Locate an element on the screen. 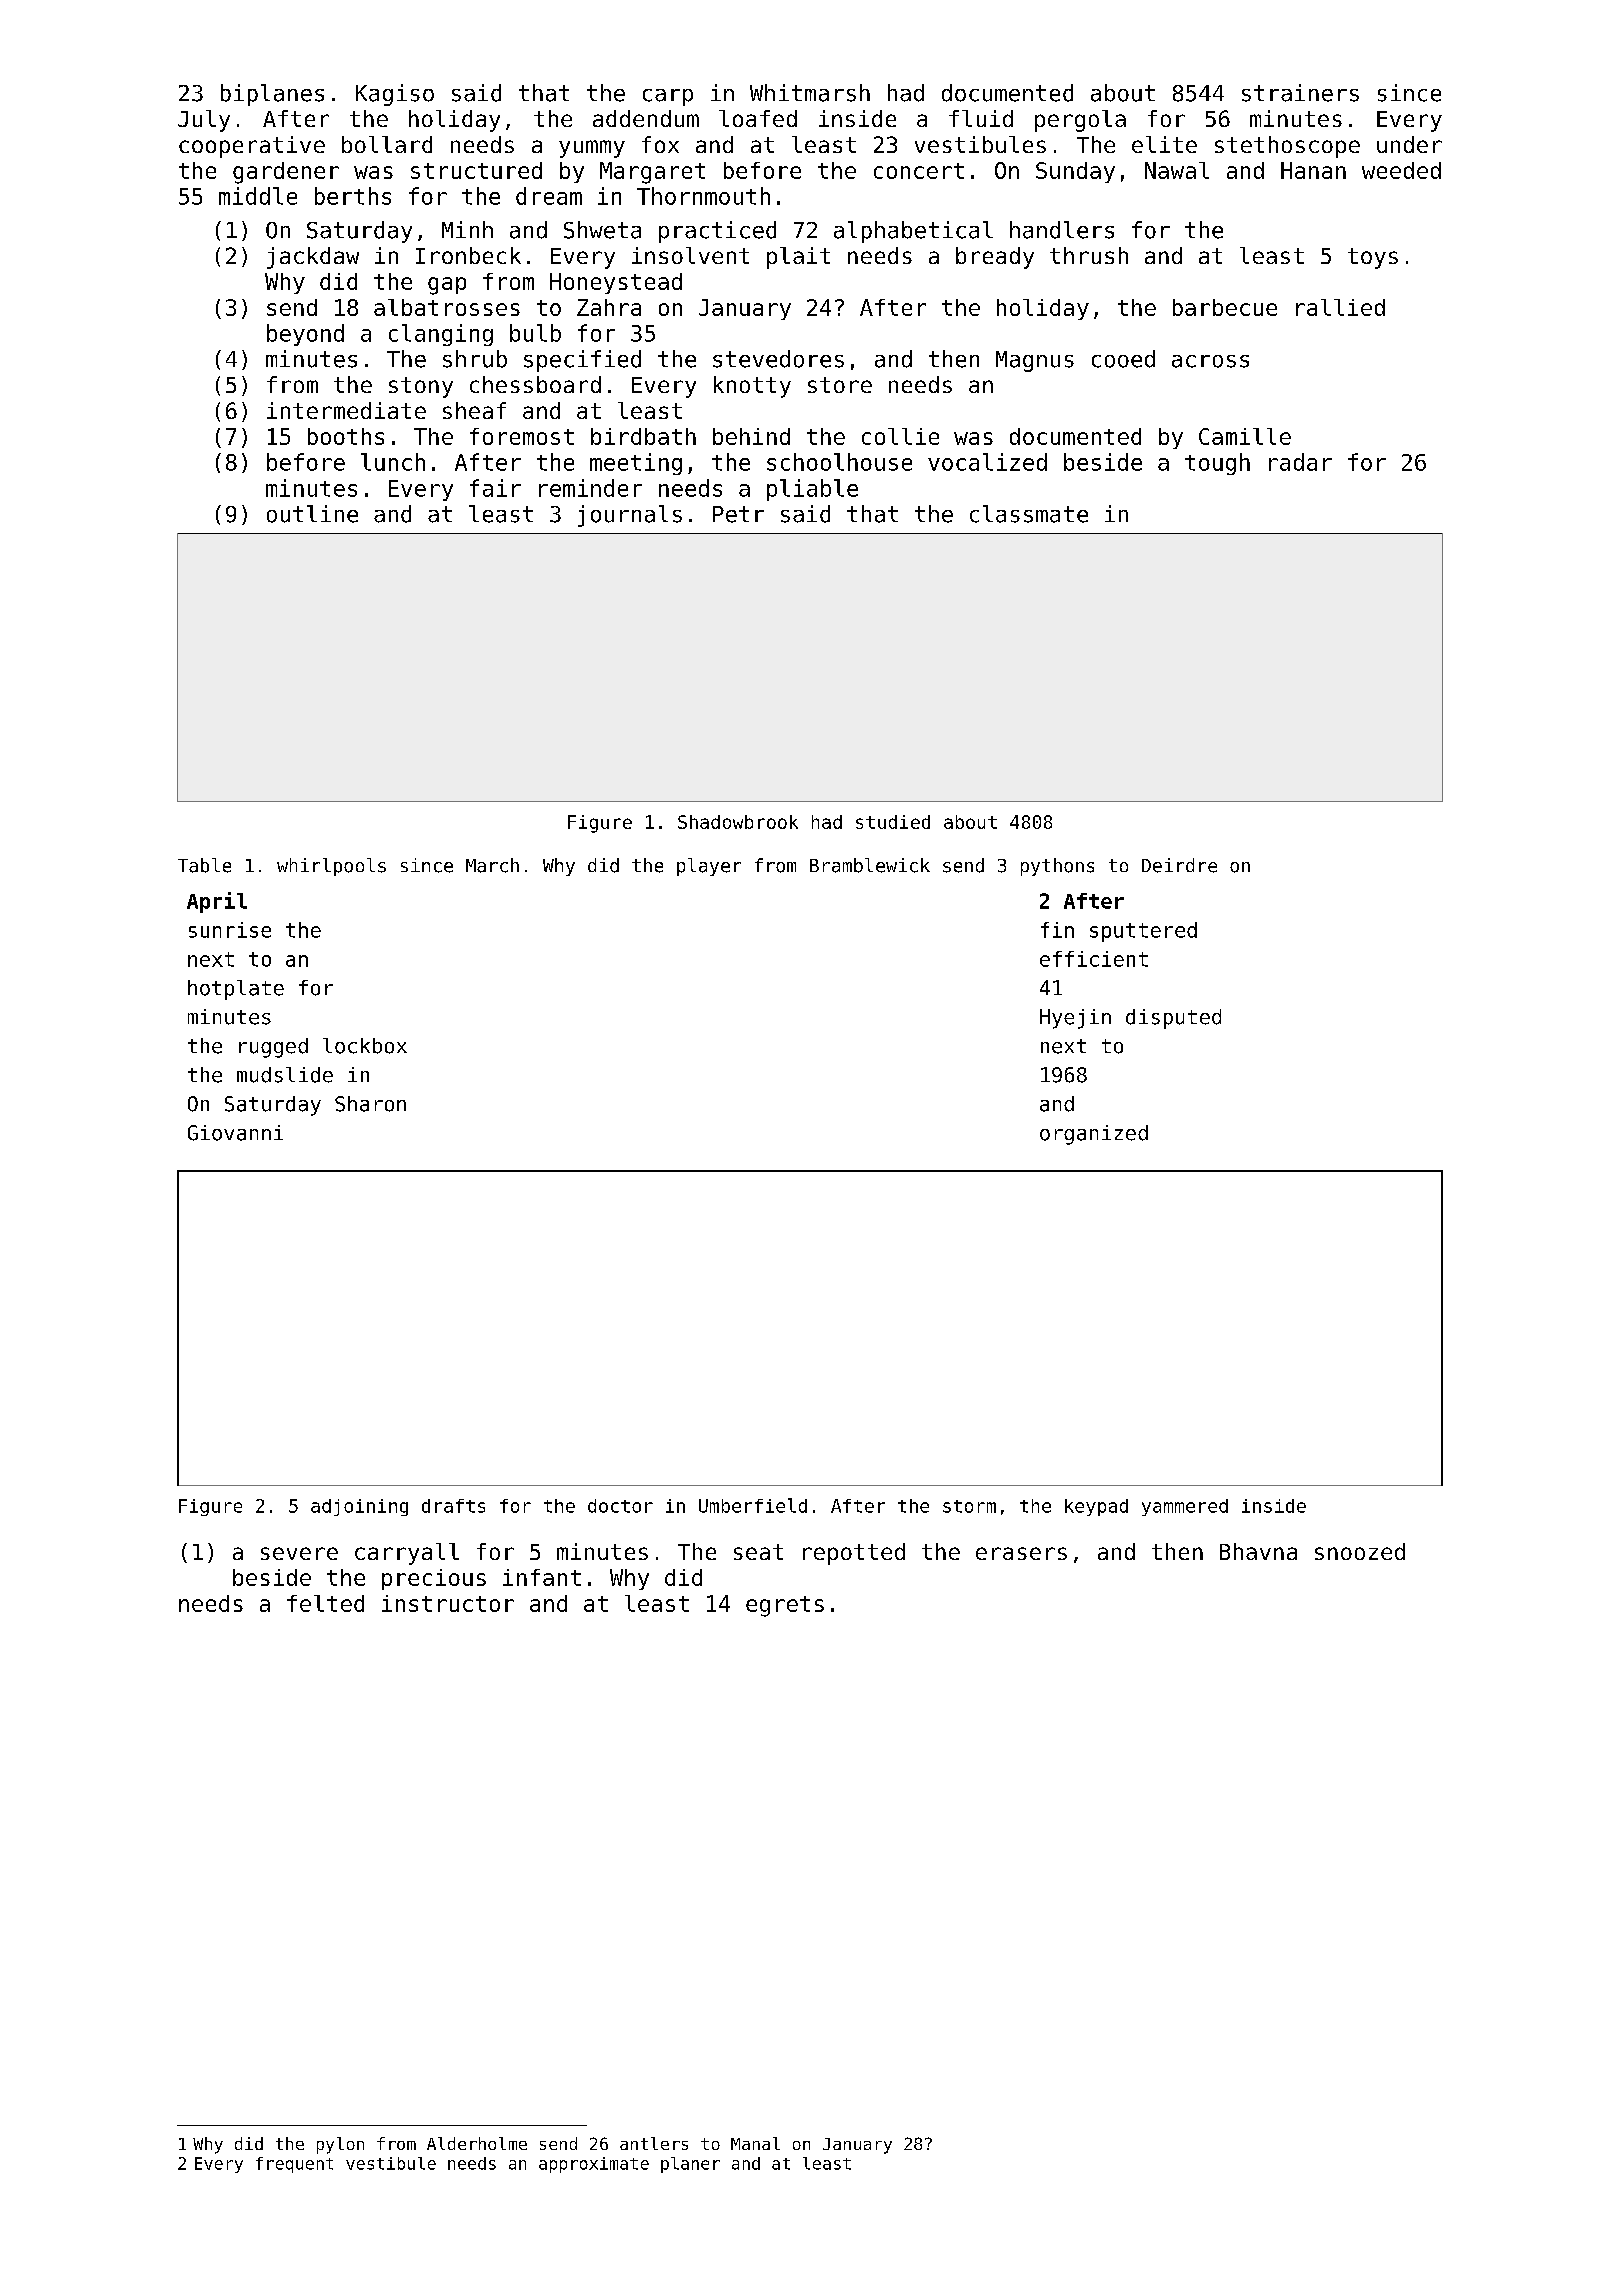 The height and width of the screenshot is (2292, 1620). snoozed is located at coordinates (1360, 1551).
